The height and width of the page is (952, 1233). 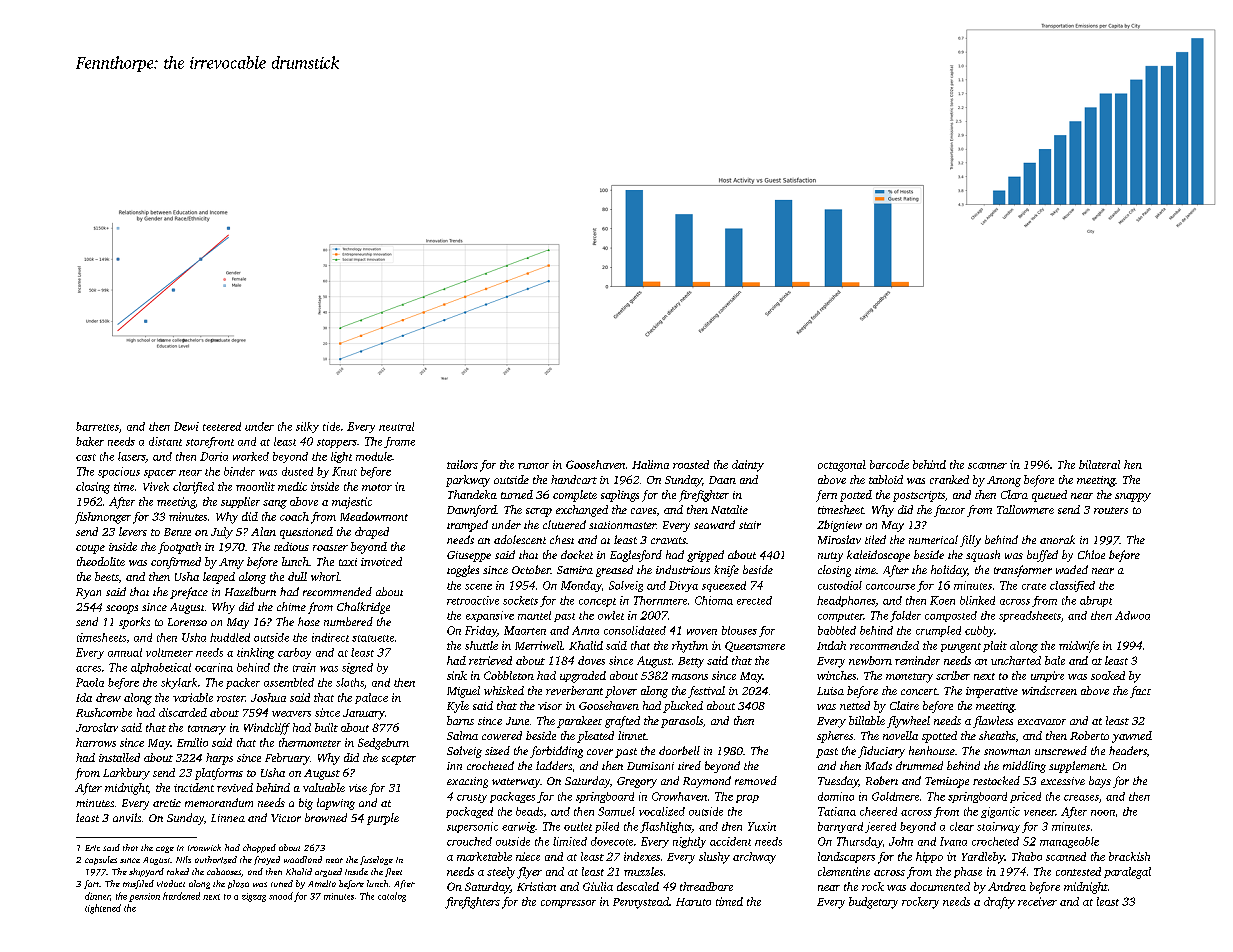 I want to click on beads, so click(x=529, y=811).
